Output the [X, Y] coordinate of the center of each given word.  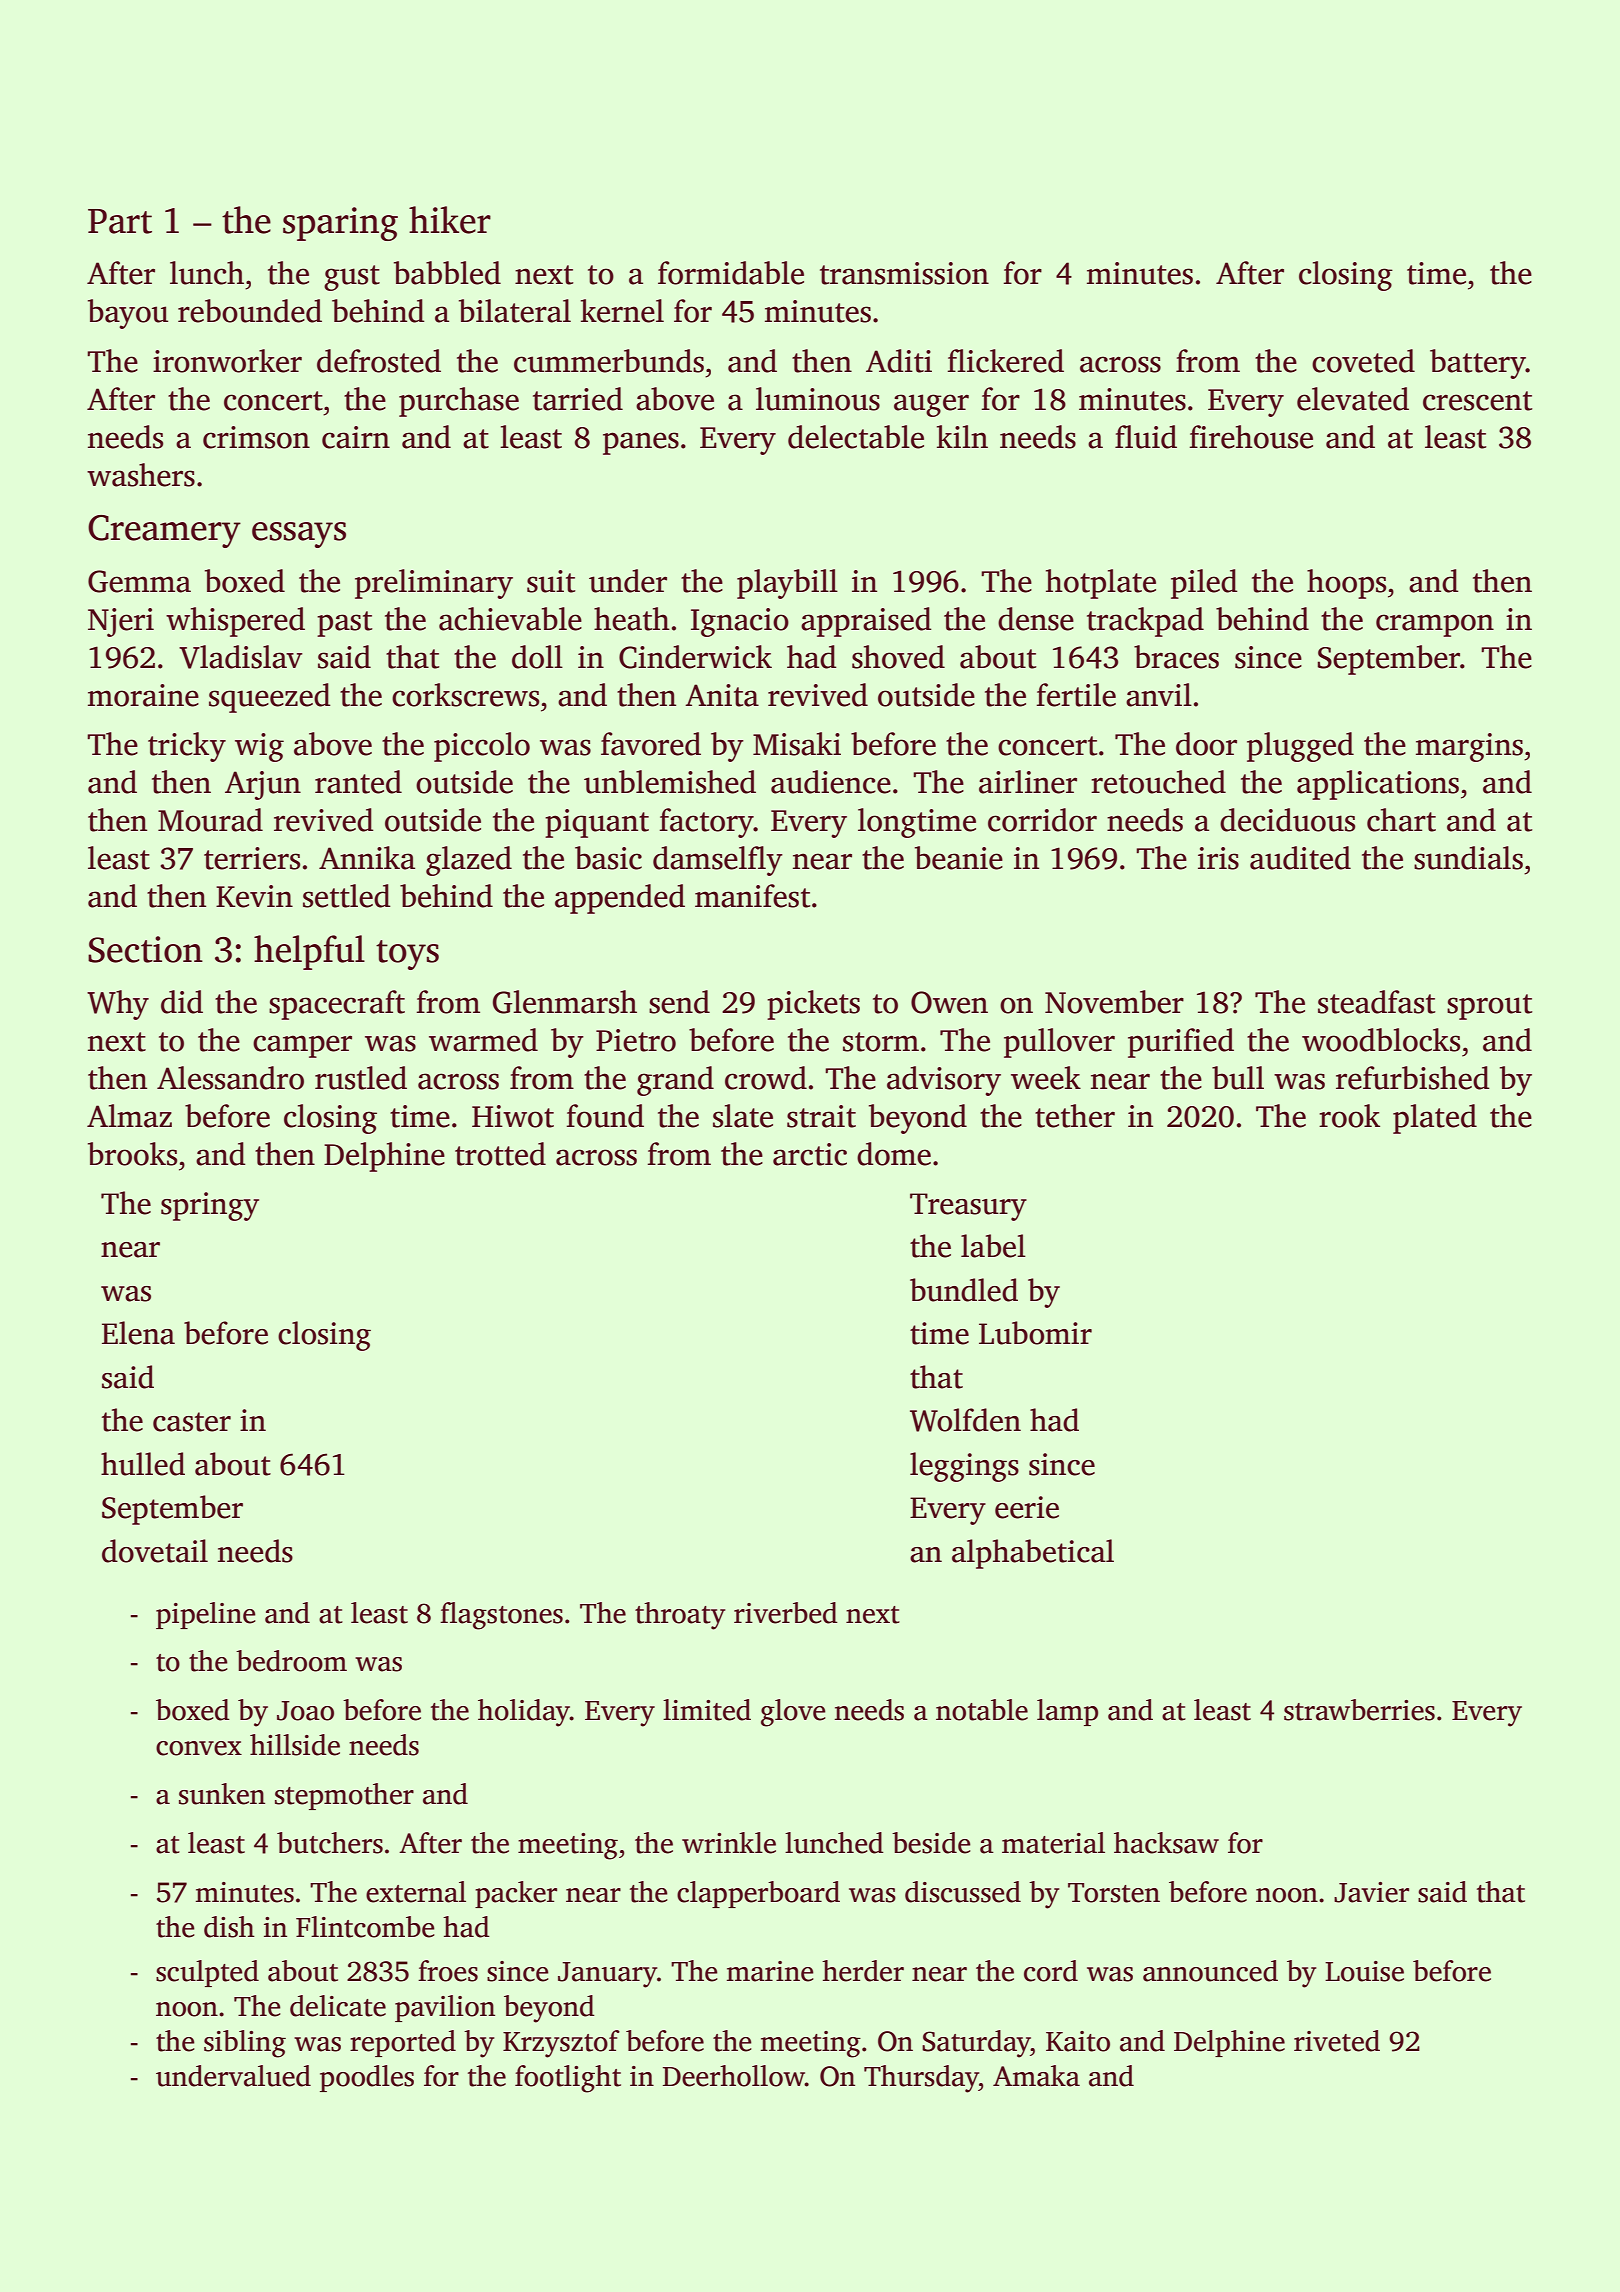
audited [1300, 858]
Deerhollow [734, 2076]
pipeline [206, 1615]
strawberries [1359, 1710]
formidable [731, 273]
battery [1478, 364]
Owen [949, 1002]
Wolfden [965, 1420]
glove [793, 1713]
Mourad [210, 820]
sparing [340, 224]
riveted [1337, 2041]
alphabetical [1033, 1554]
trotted [500, 1154]
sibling [245, 2044]
